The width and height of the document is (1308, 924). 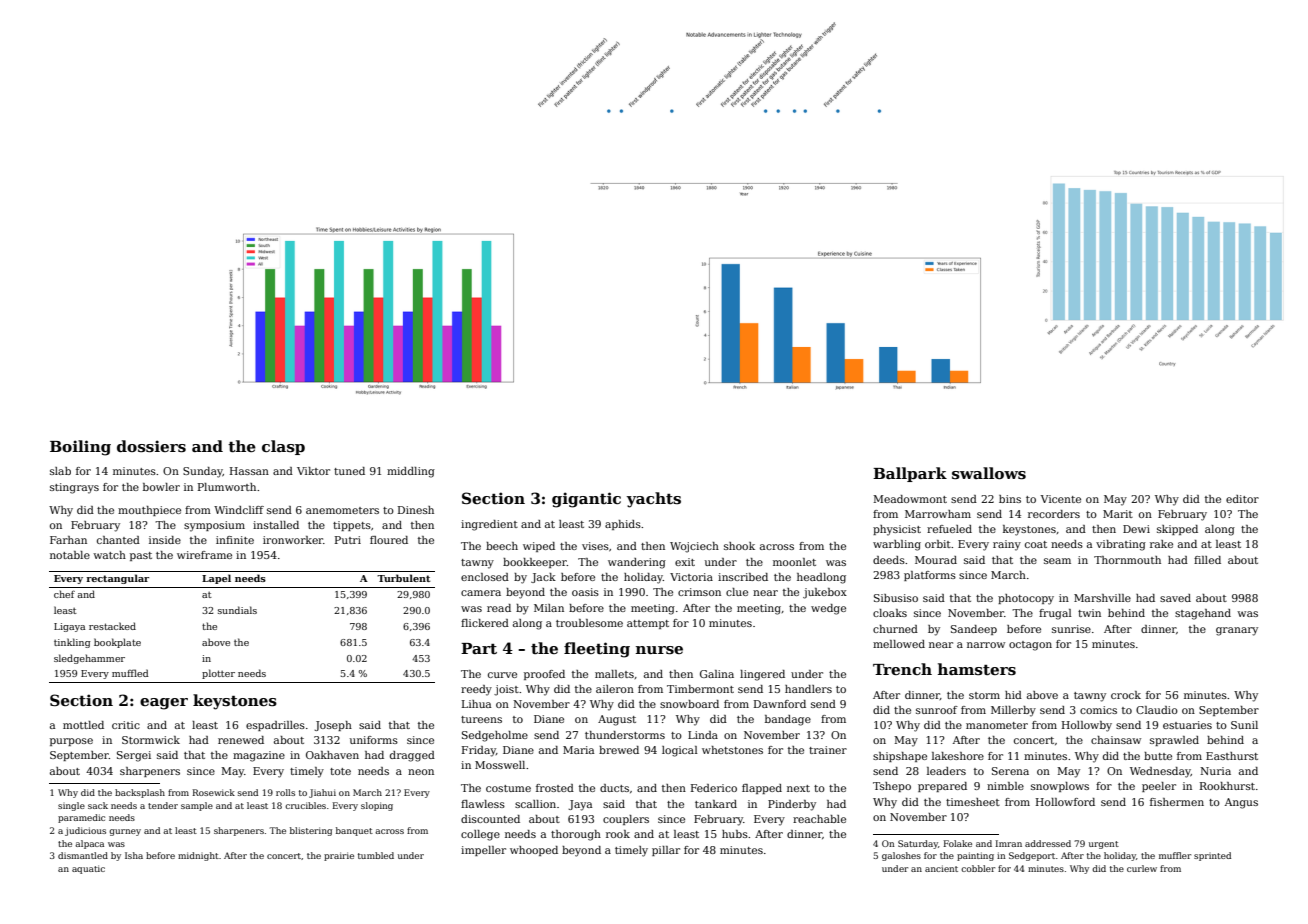 I want to click on magazine, so click(x=259, y=756).
